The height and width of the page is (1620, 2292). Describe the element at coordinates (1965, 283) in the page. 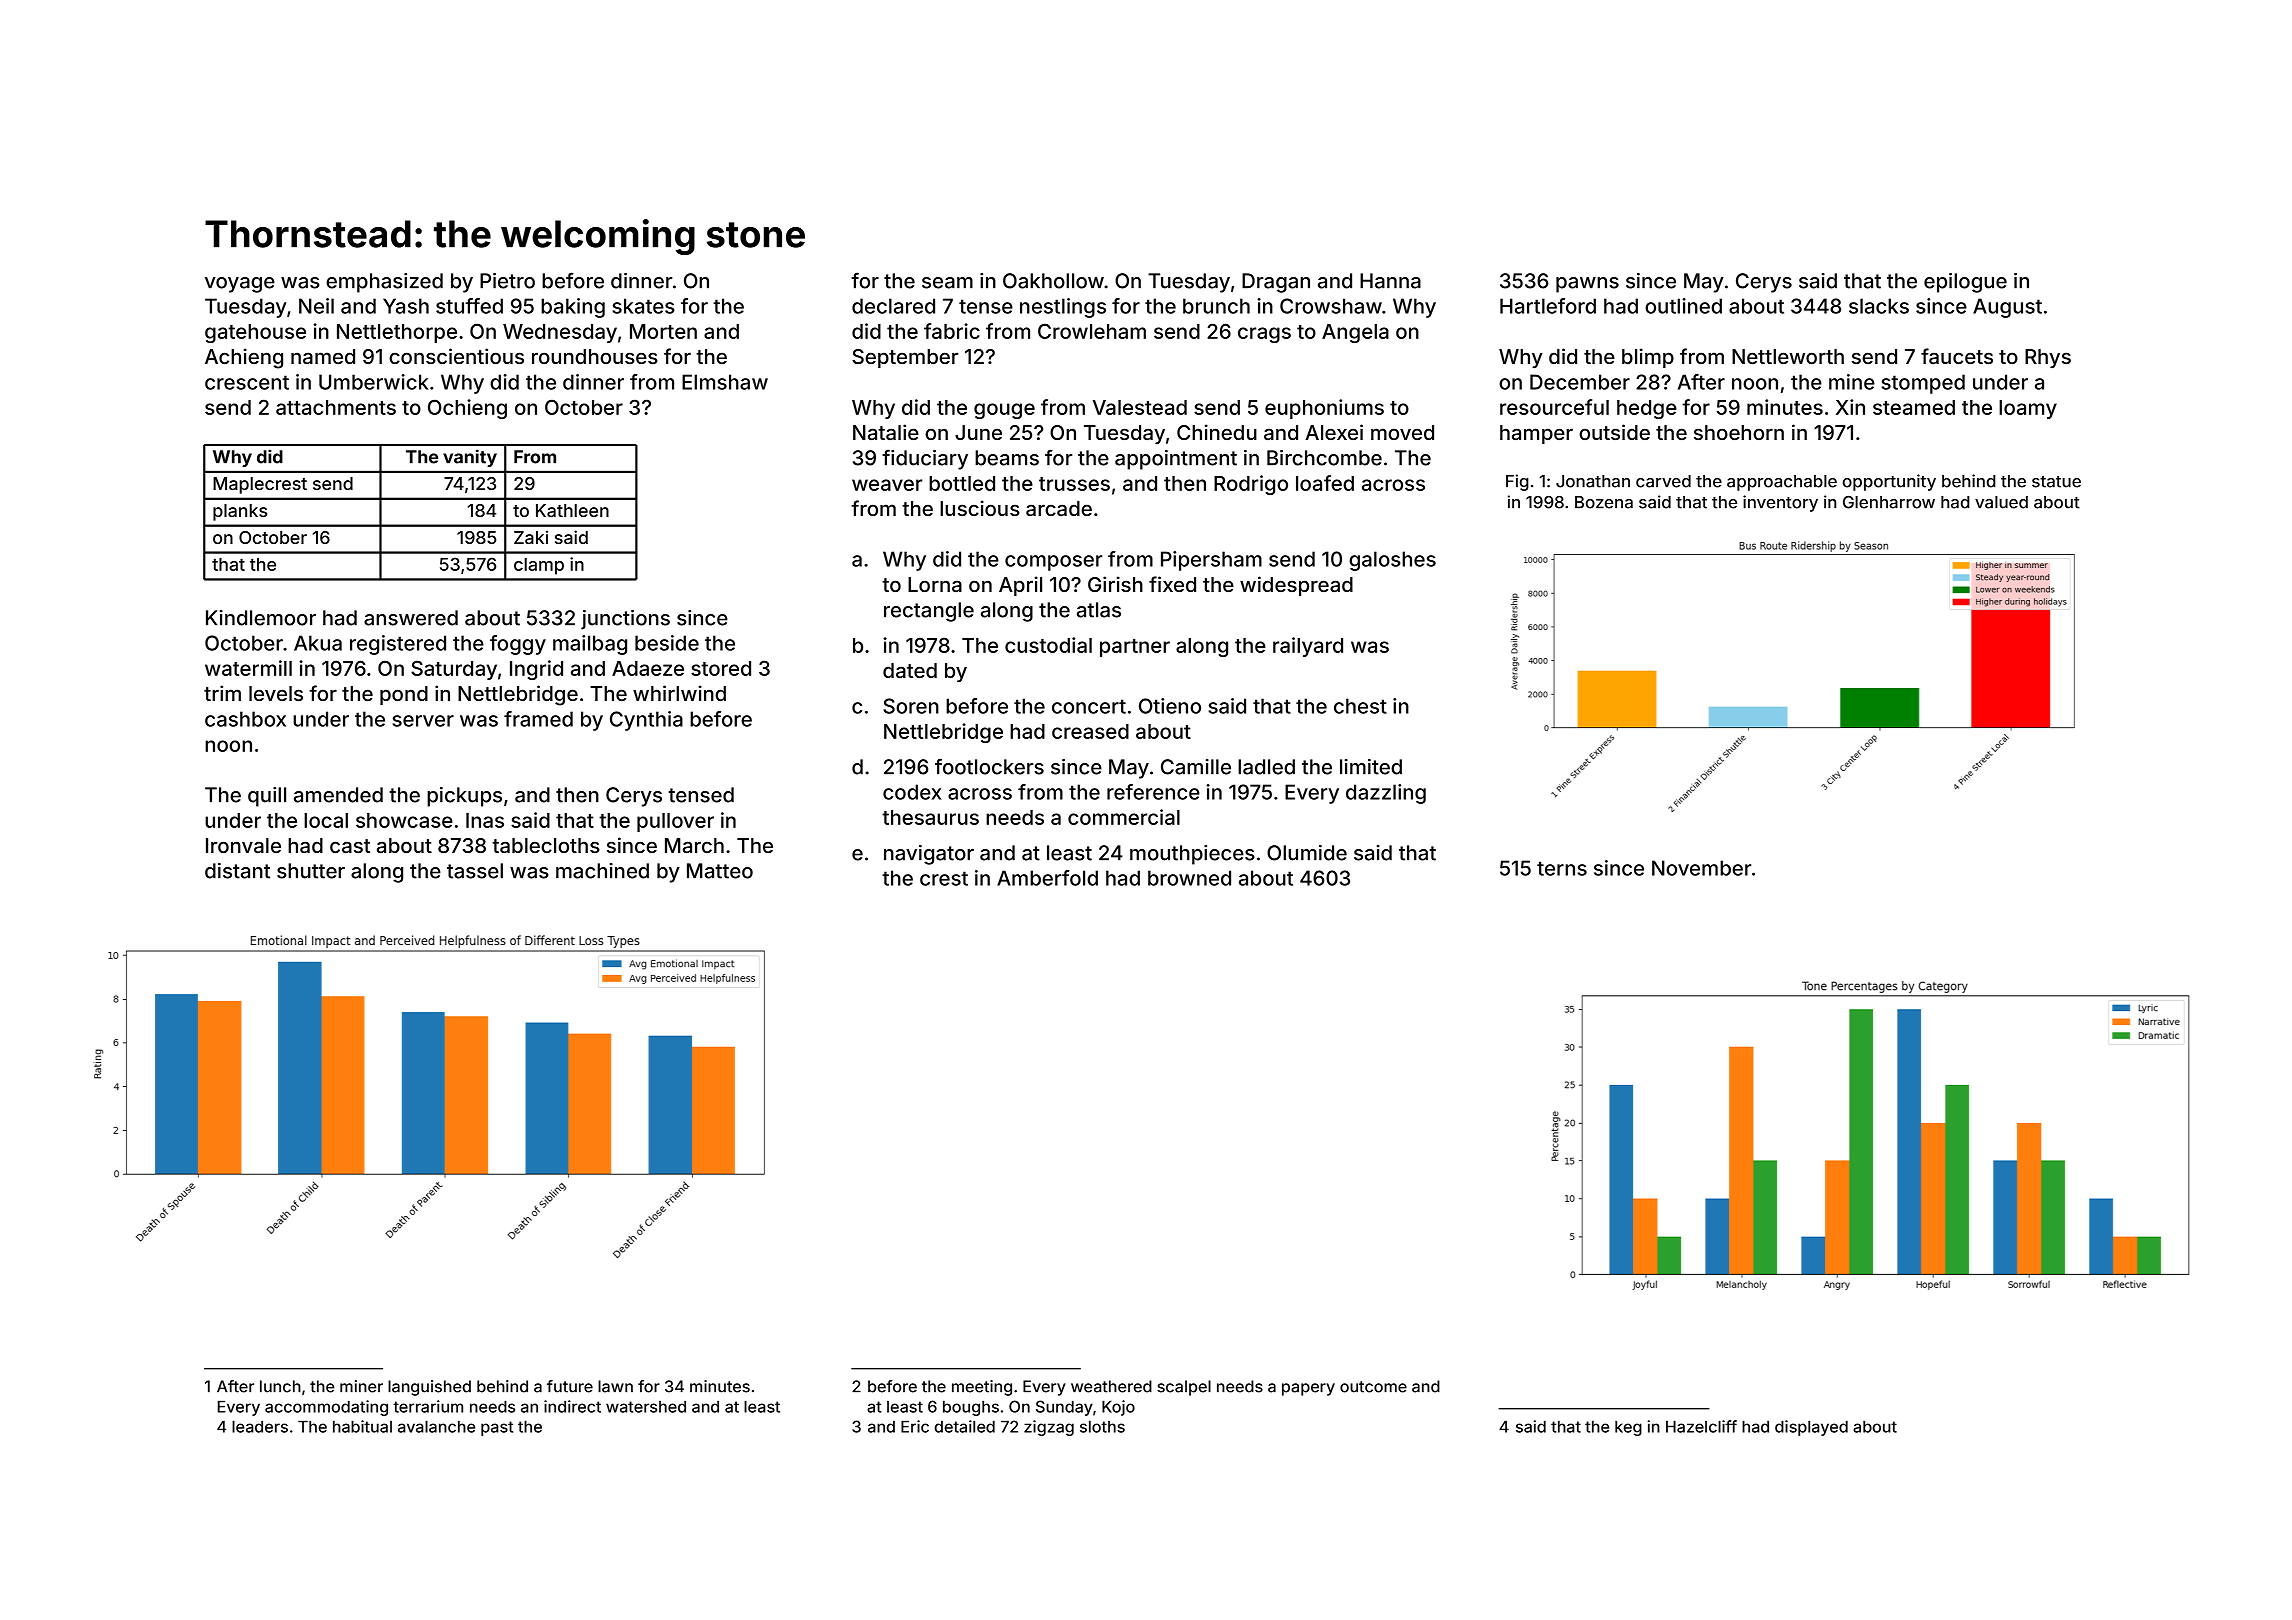

I see `epilogue` at that location.
